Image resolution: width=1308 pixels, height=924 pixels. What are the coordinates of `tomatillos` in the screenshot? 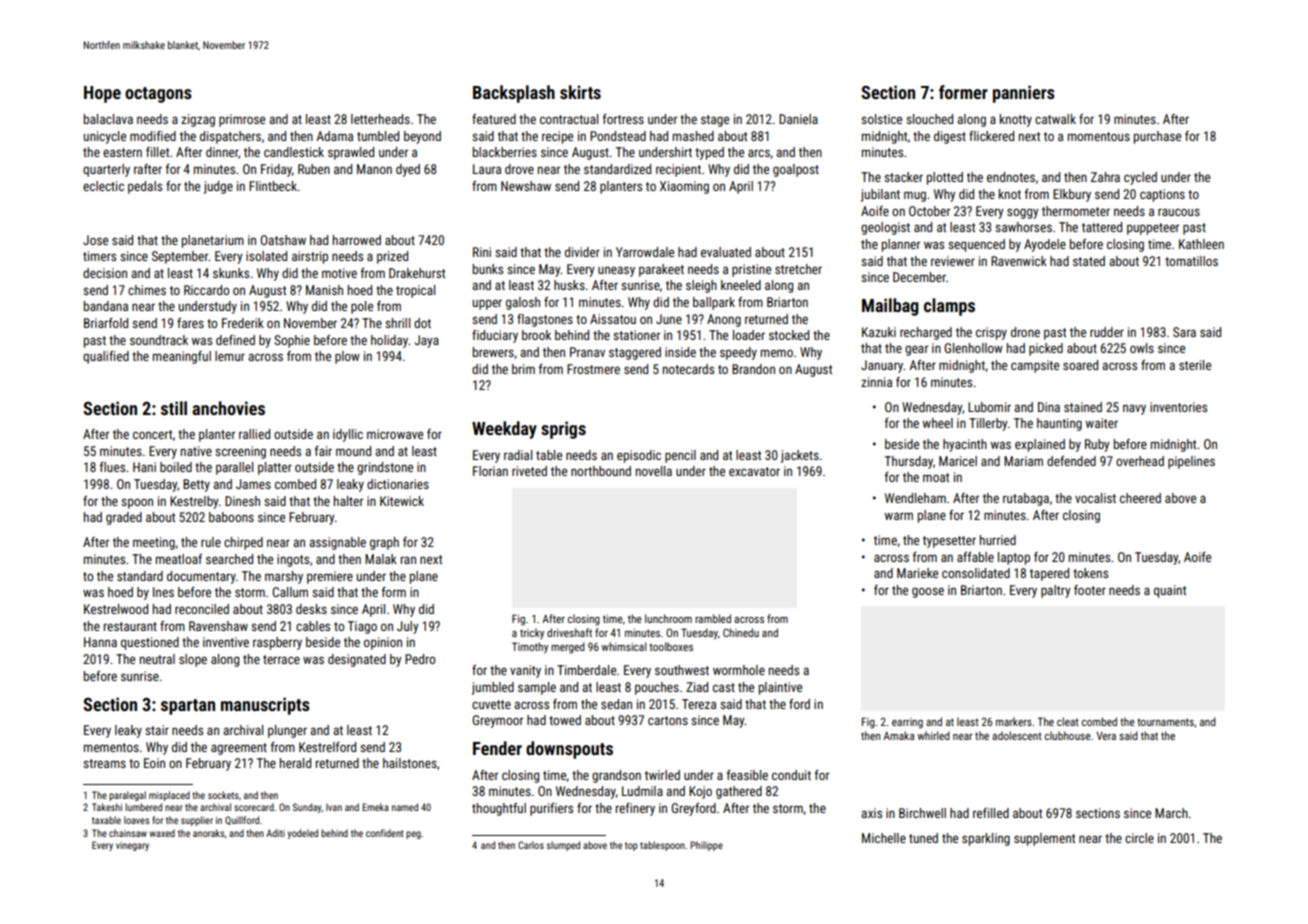 It's located at (1191, 261).
